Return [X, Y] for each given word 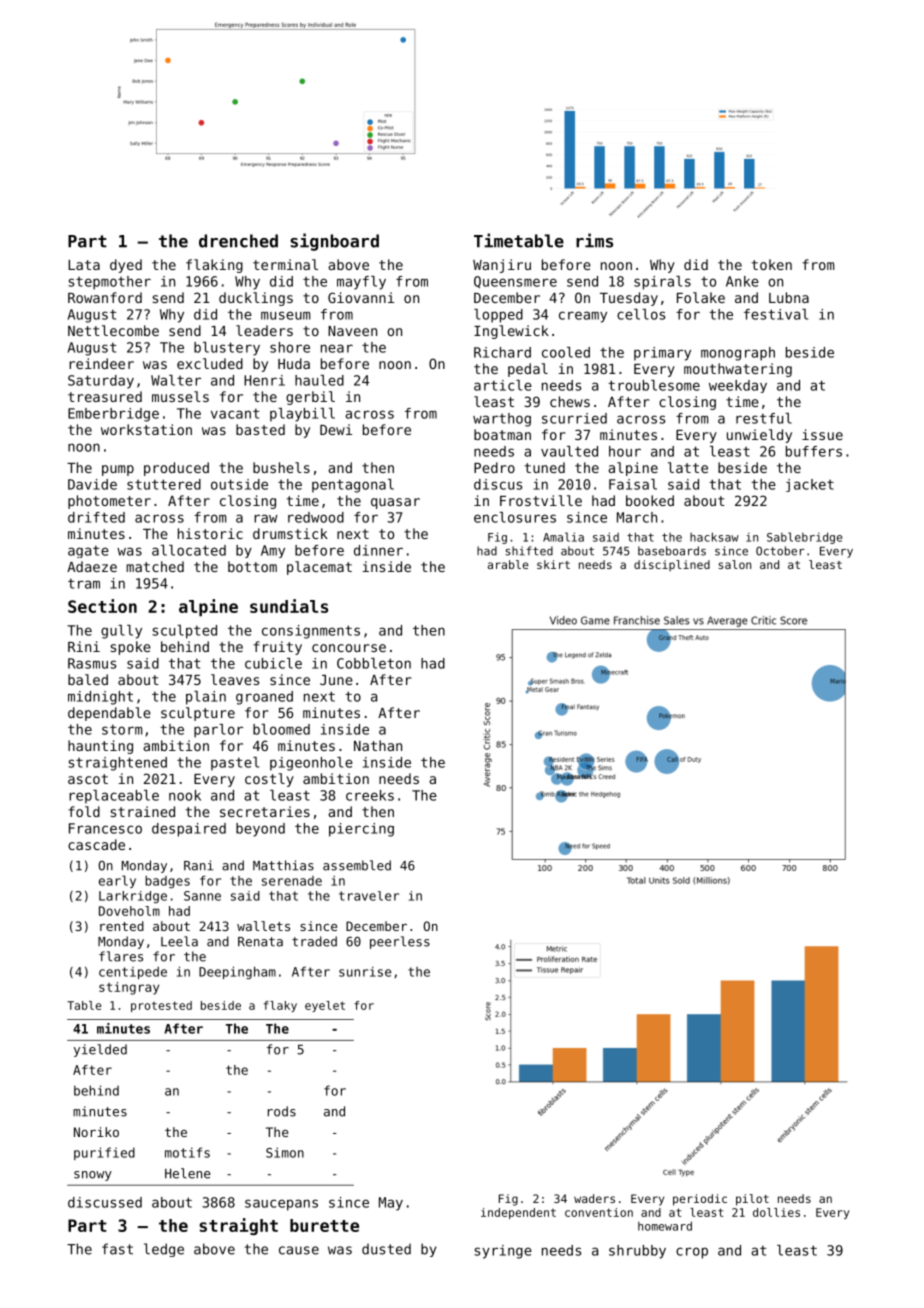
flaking [214, 266]
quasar [395, 503]
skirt [553, 564]
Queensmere [515, 282]
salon [735, 564]
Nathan [378, 745]
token [772, 264]
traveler [369, 896]
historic [210, 533]
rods [282, 1111]
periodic [700, 1200]
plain [206, 698]
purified [104, 1153]
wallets [263, 926]
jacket [810, 485]
